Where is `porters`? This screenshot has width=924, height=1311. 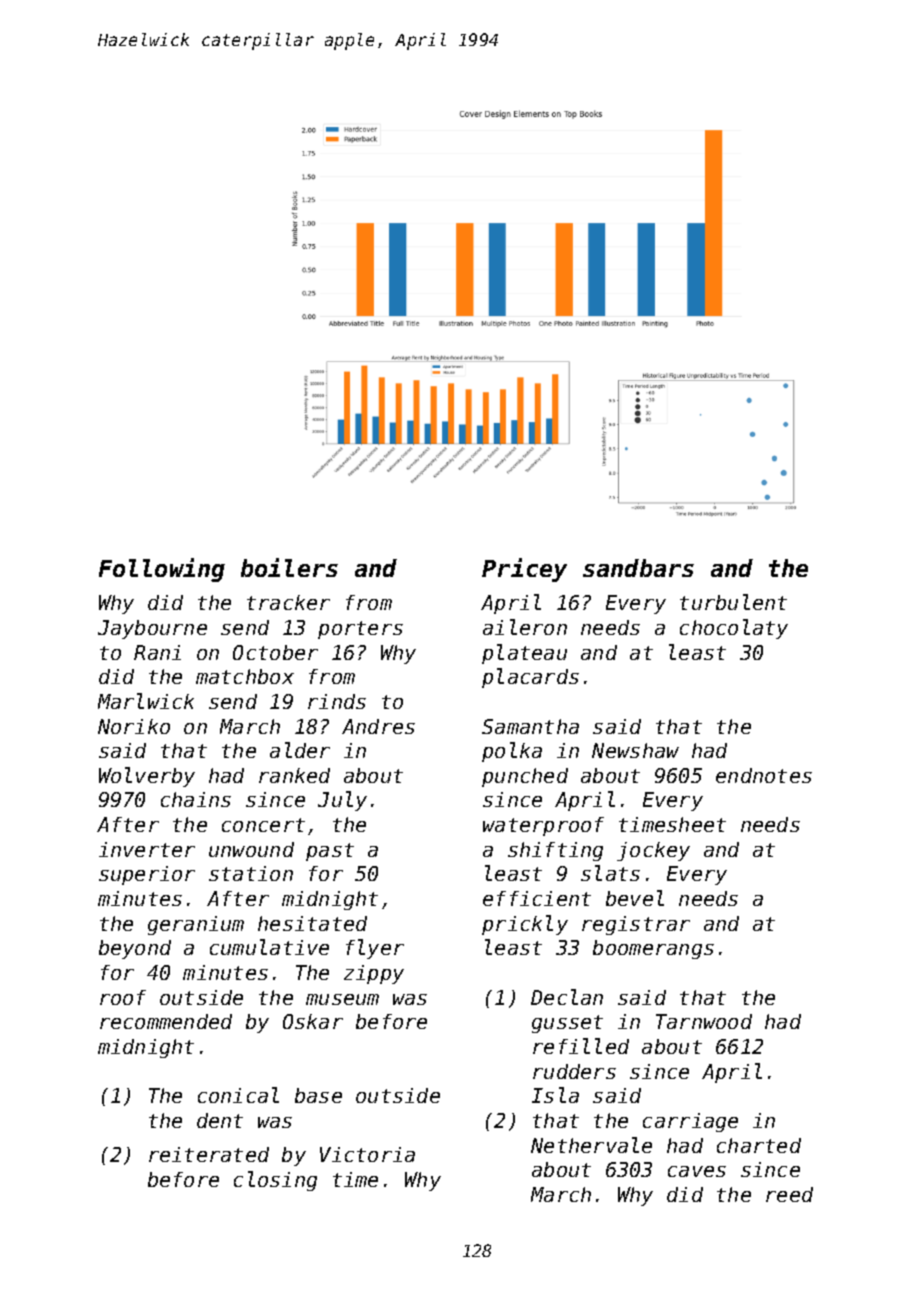
porters is located at coordinates (360, 630).
